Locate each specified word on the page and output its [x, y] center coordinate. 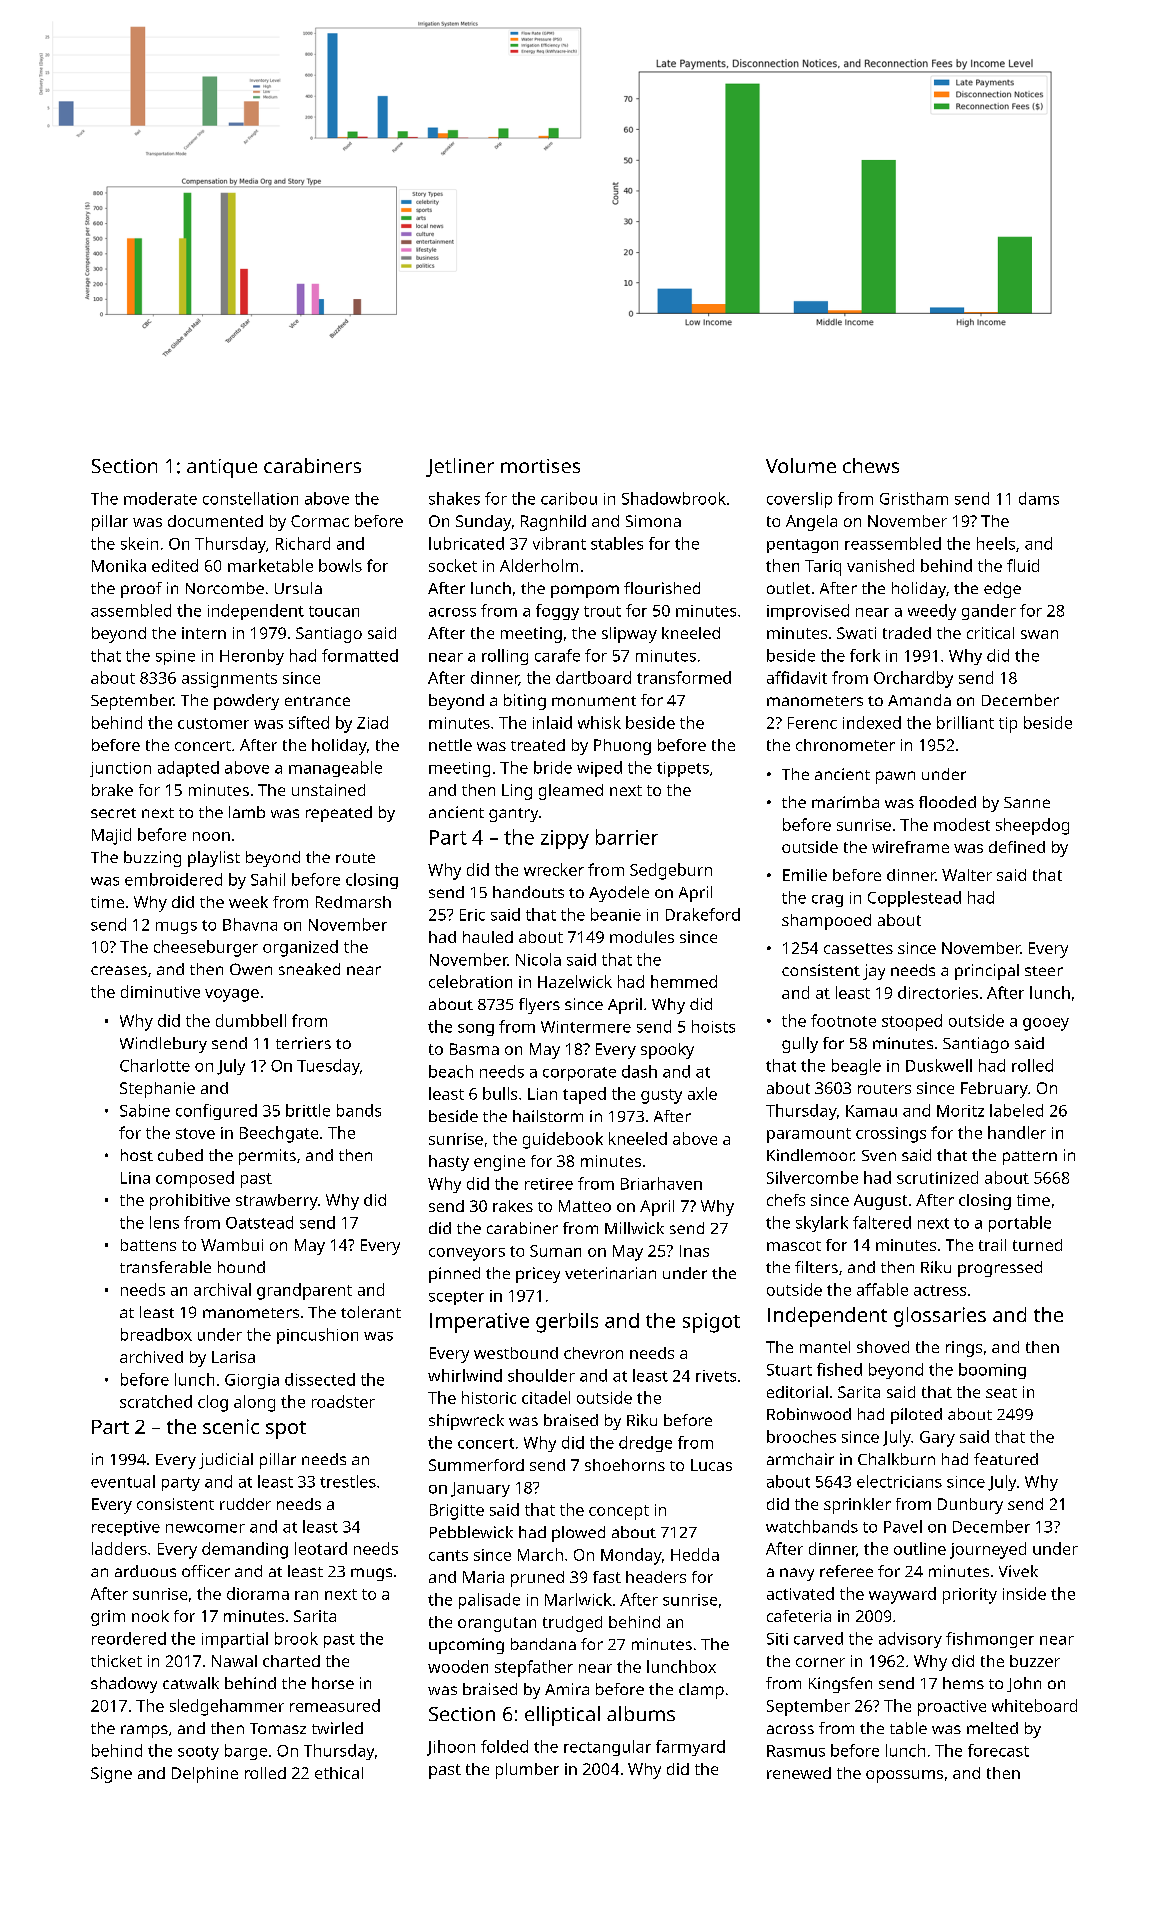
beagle [856, 1067]
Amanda [919, 700]
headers [656, 1577]
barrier [627, 837]
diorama [258, 1593]
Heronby [252, 657]
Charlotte [155, 1065]
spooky [667, 1051]
